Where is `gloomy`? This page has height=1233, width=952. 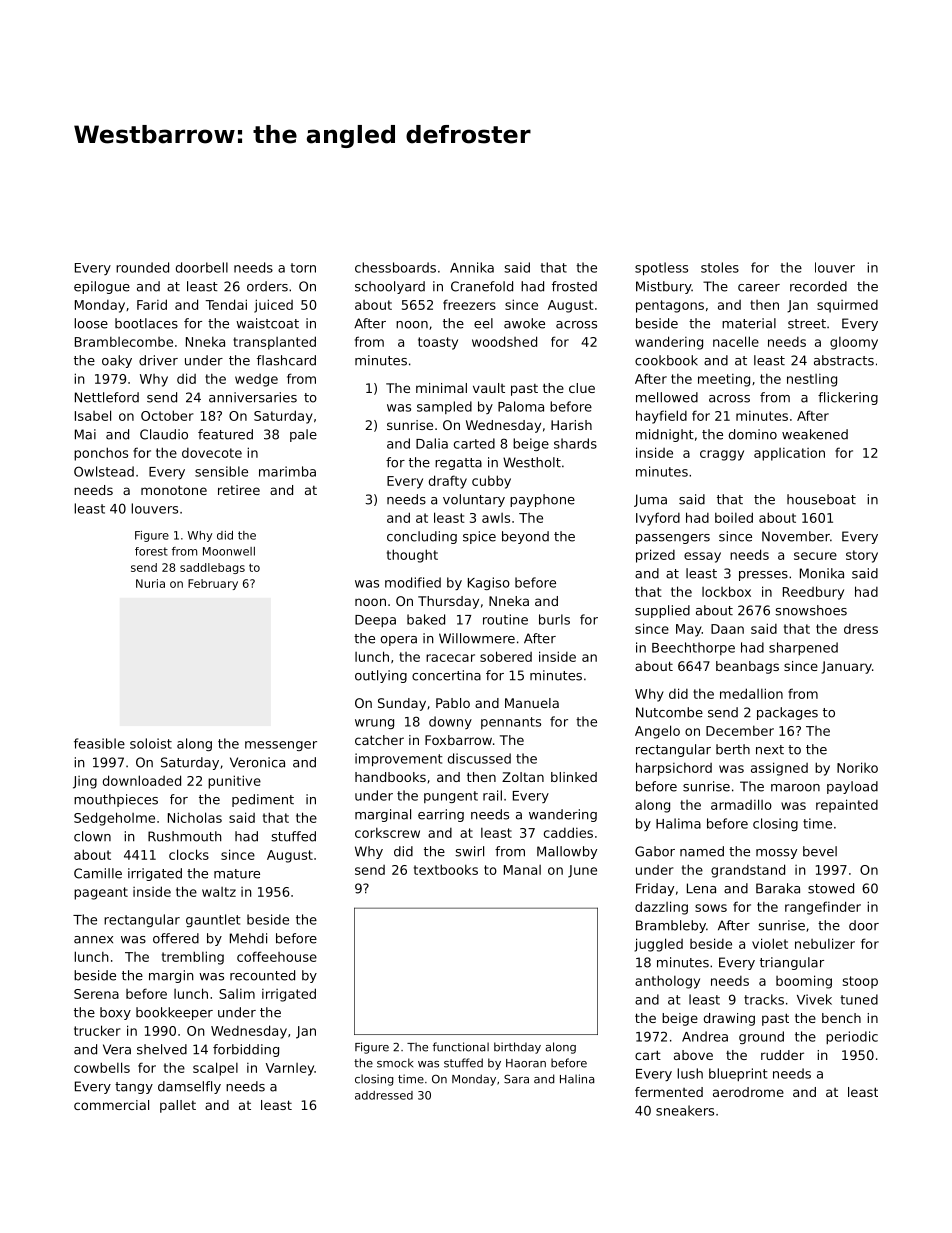 gloomy is located at coordinates (854, 343).
